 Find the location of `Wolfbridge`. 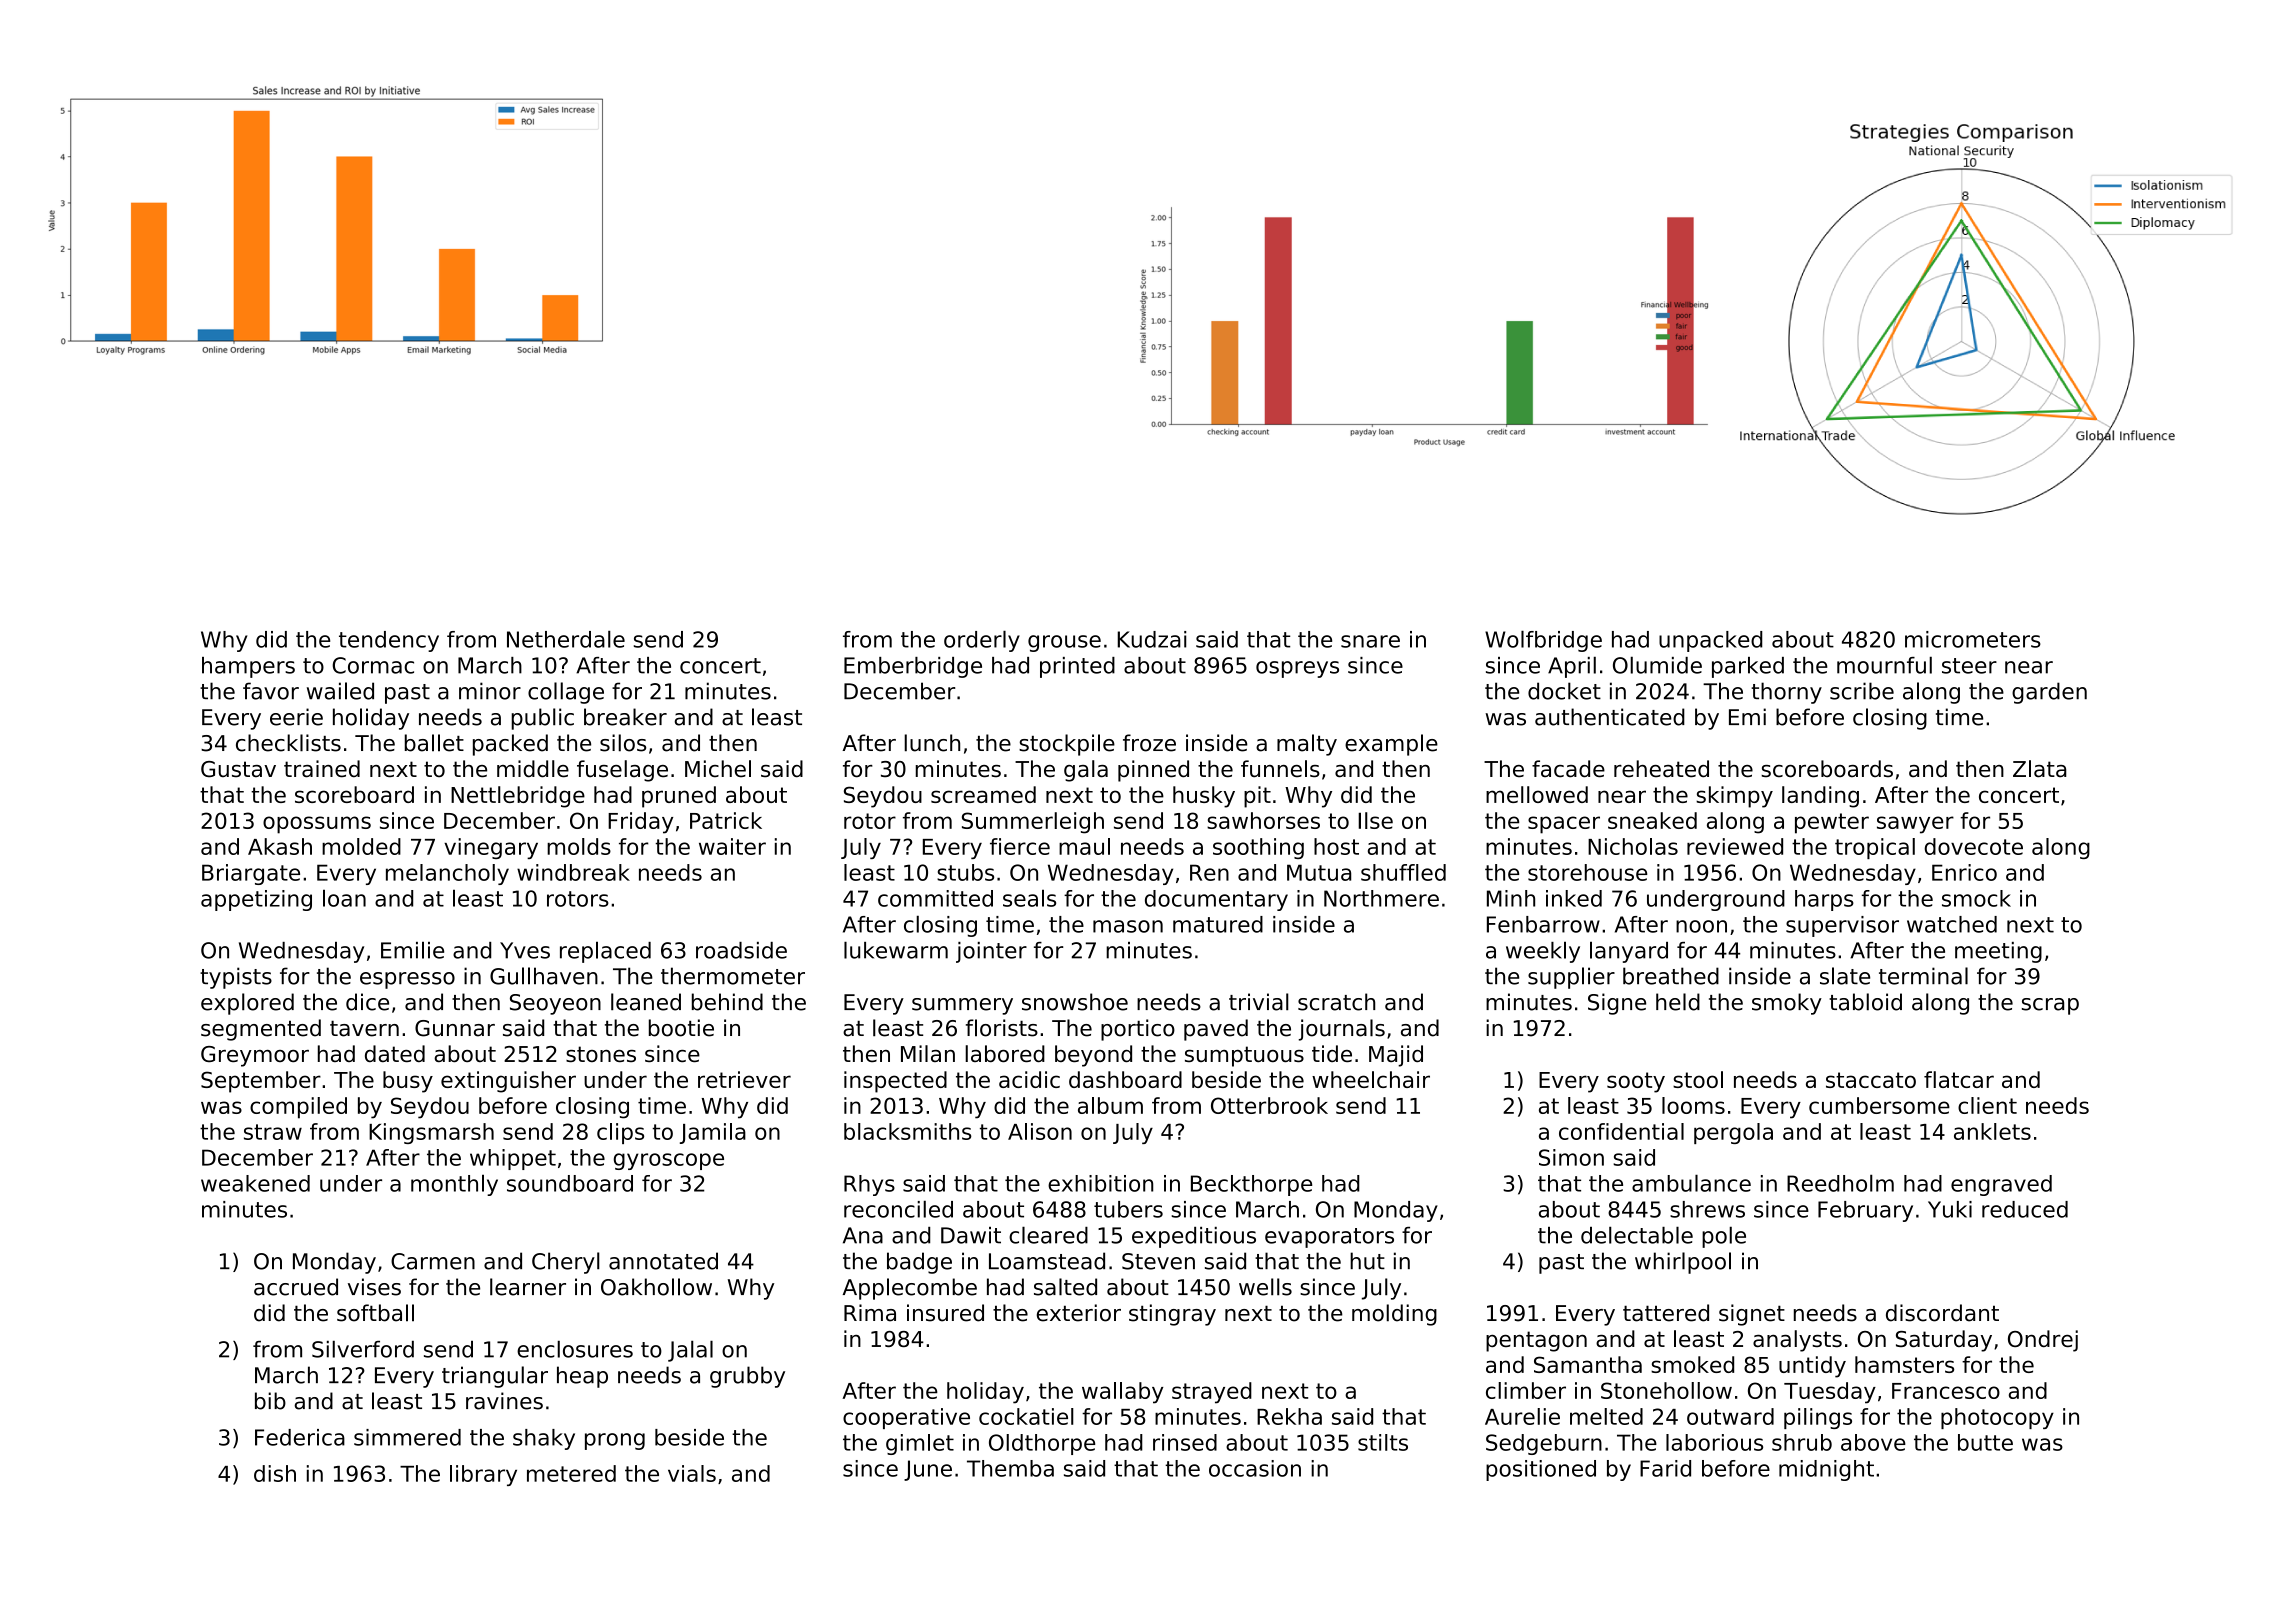

Wolfbridge is located at coordinates (1543, 641).
